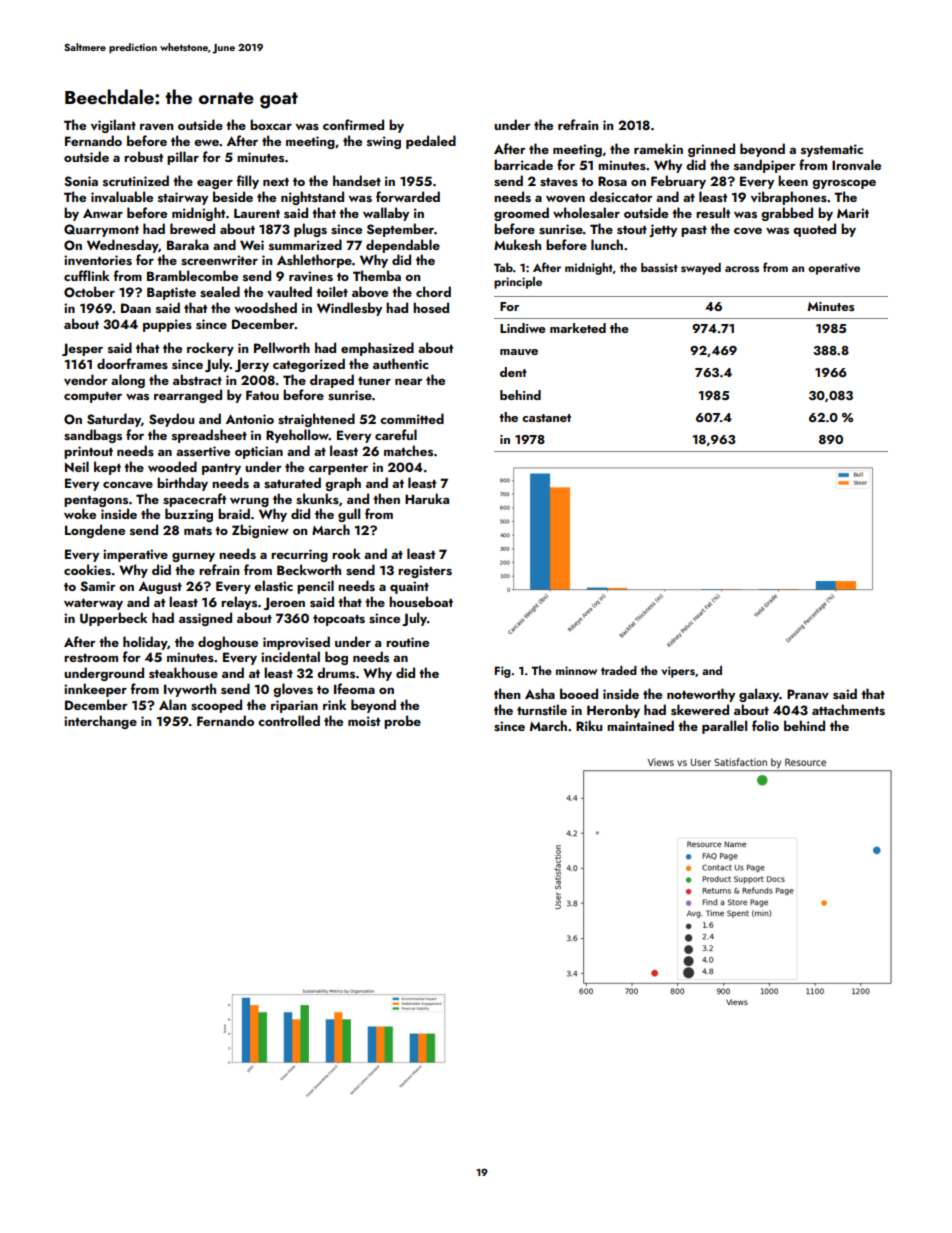  Describe the element at coordinates (612, 181) in the page. I see `Rosa` at that location.
